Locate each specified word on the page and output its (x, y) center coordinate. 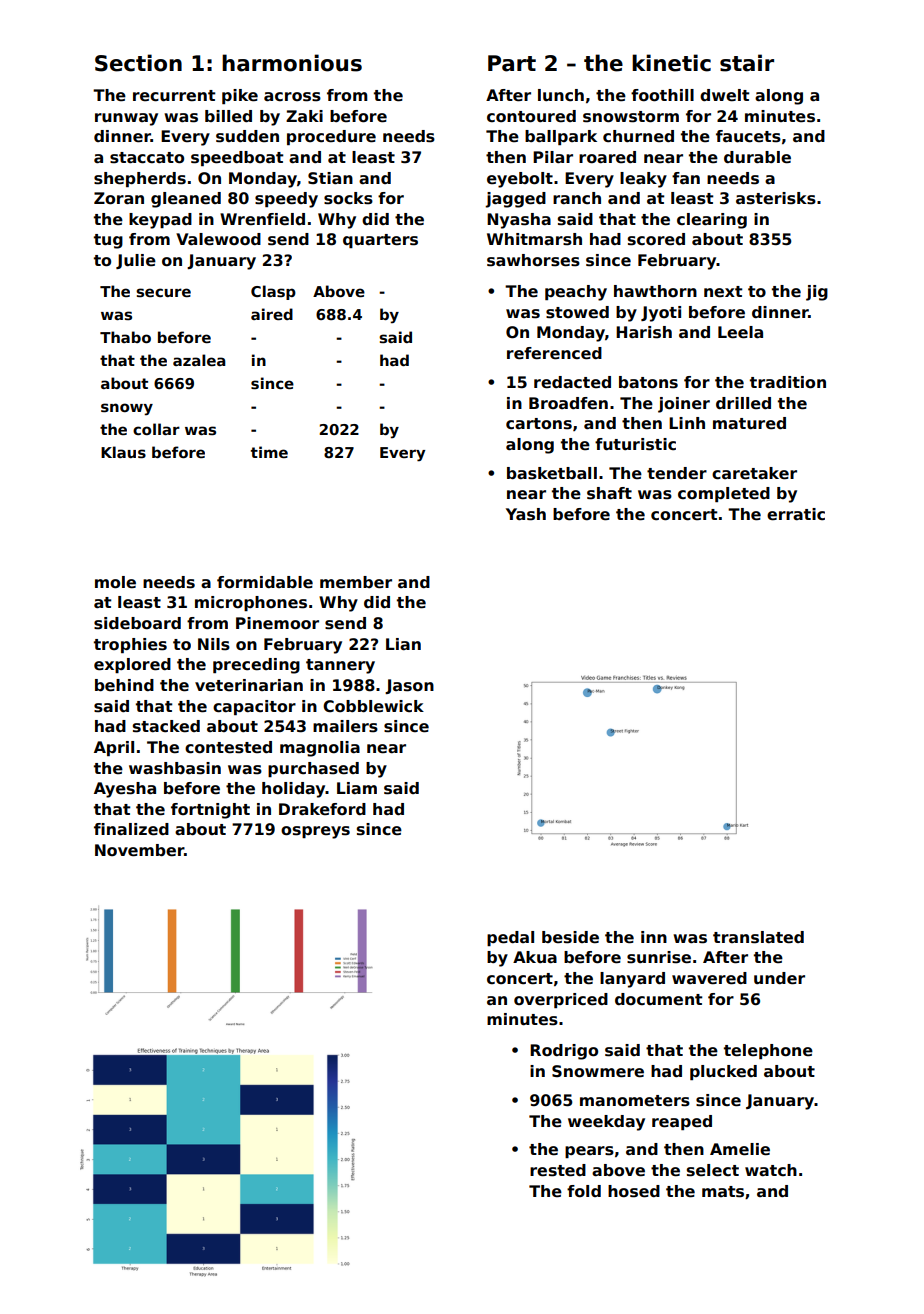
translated (758, 937)
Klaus (123, 452)
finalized (131, 829)
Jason (409, 686)
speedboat (237, 158)
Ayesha (125, 790)
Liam (357, 788)
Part (512, 63)
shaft (609, 493)
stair (747, 63)
